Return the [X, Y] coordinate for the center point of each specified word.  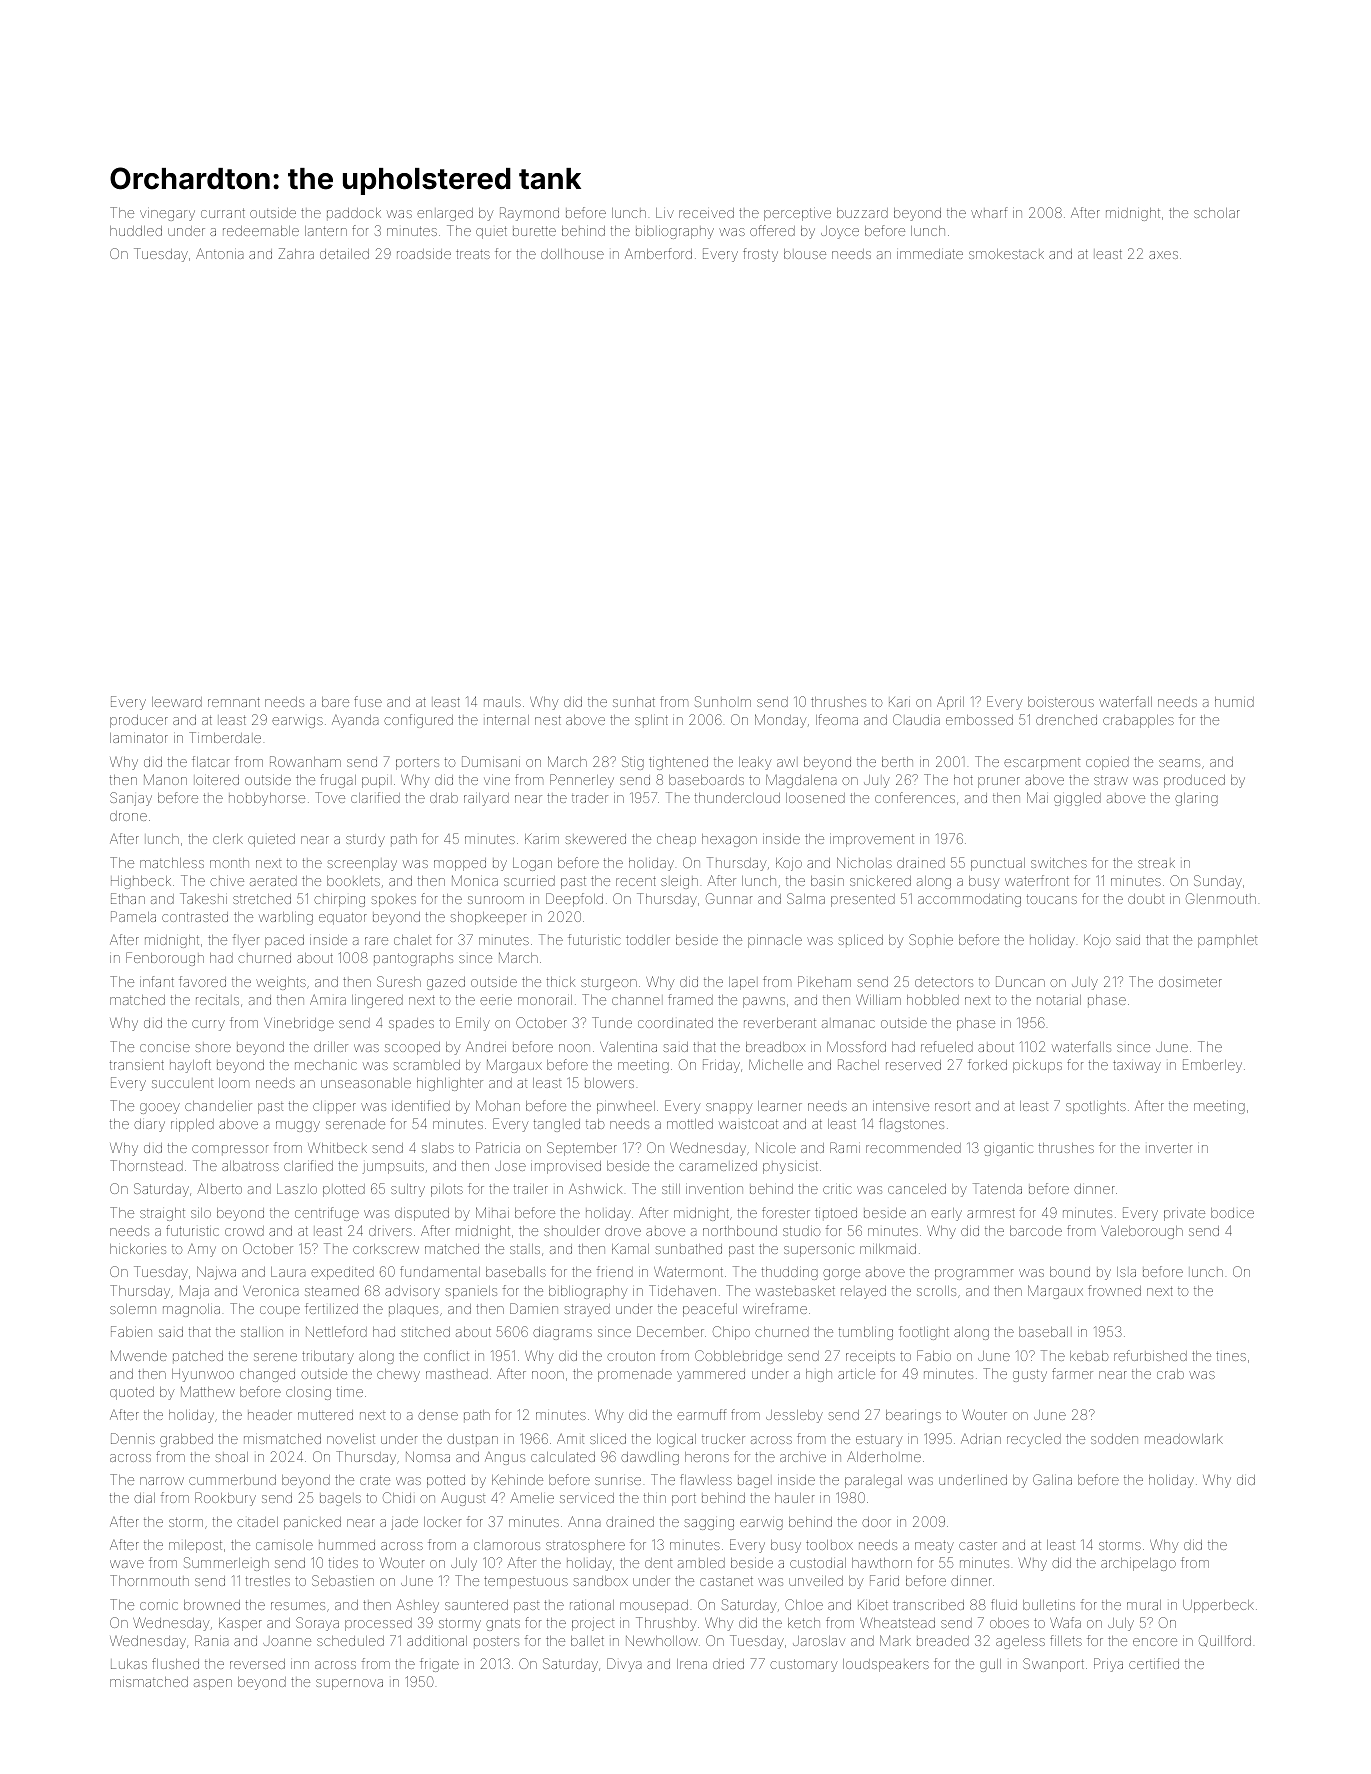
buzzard [862, 213]
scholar [1217, 213]
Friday [721, 1066]
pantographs [413, 959]
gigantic [1008, 1149]
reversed [257, 1664]
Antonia [220, 253]
